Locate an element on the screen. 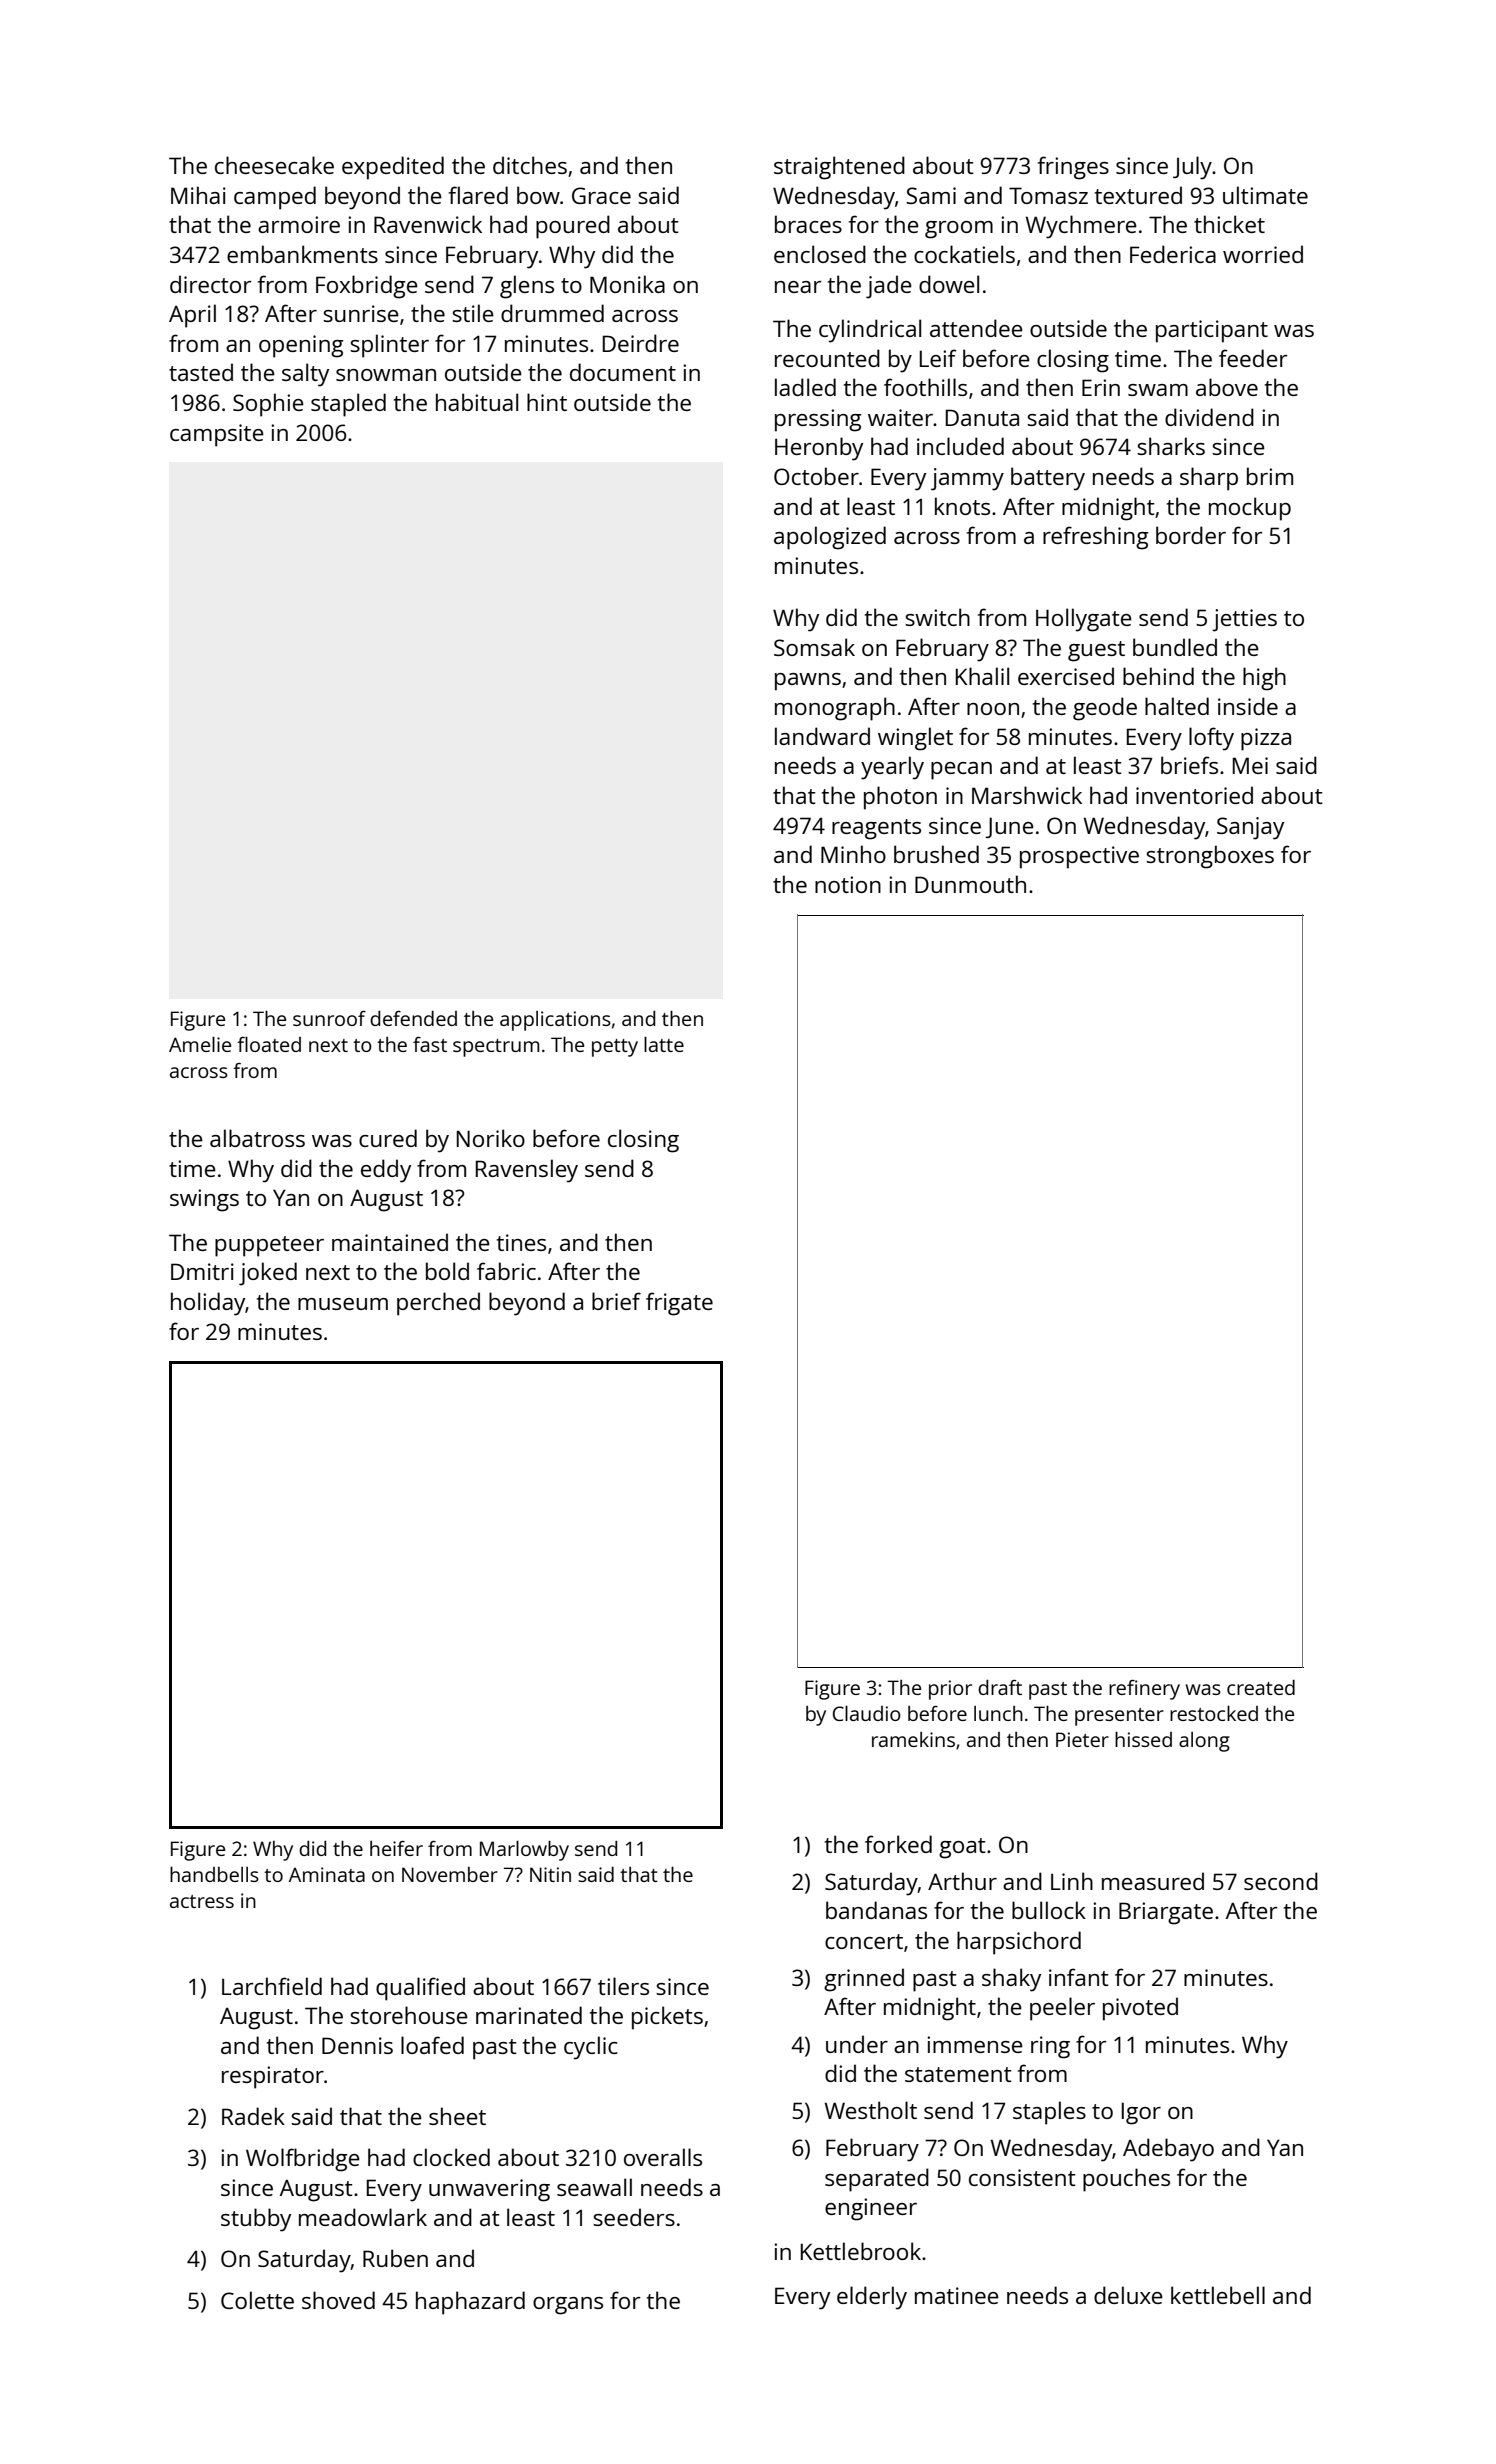 Image resolution: width=1496 pixels, height=2464 pixels. Colette is located at coordinates (257, 2300).
